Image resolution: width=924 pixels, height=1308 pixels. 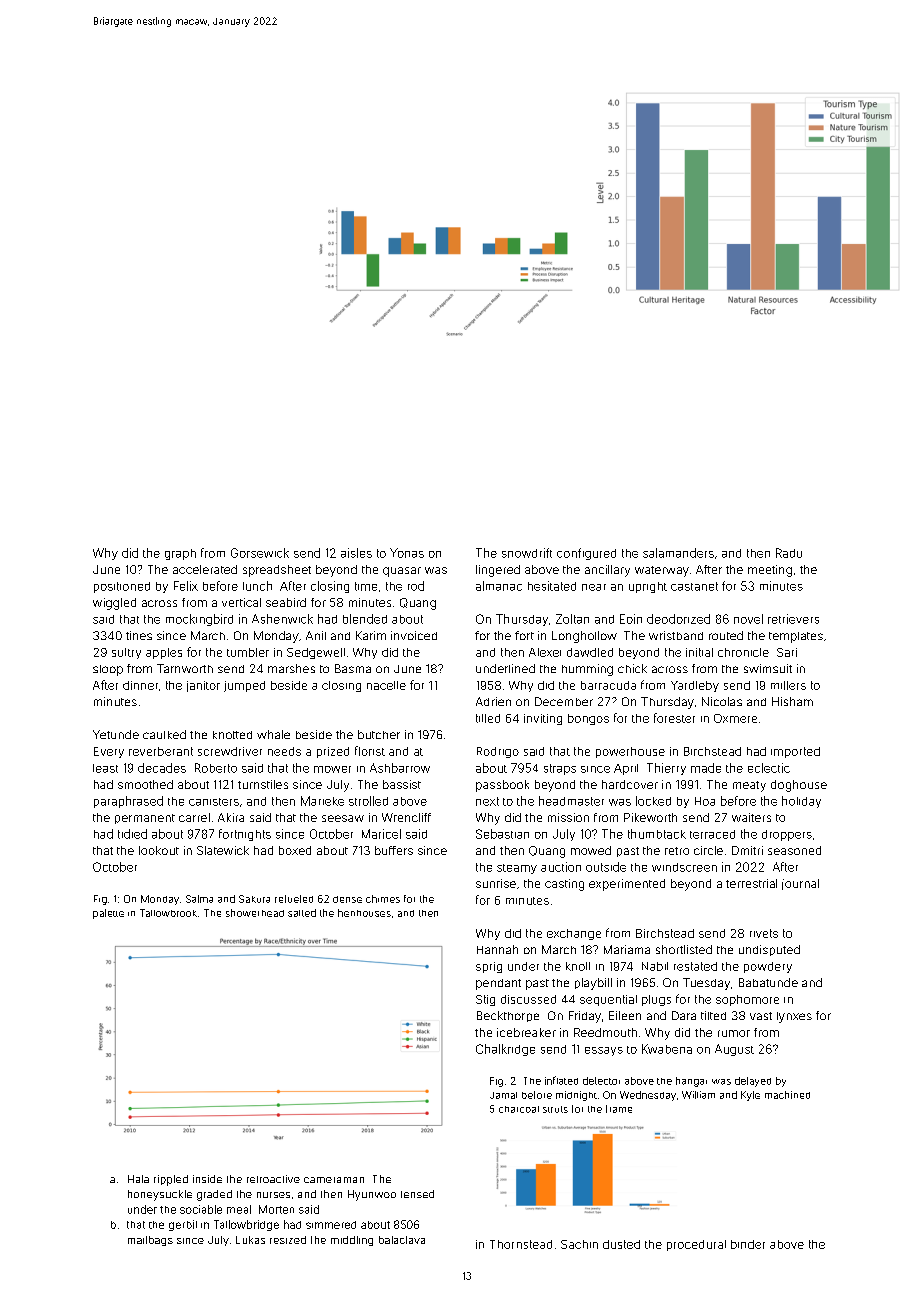 What do you see at coordinates (108, 914) in the screenshot?
I see `palette` at bounding box center [108, 914].
